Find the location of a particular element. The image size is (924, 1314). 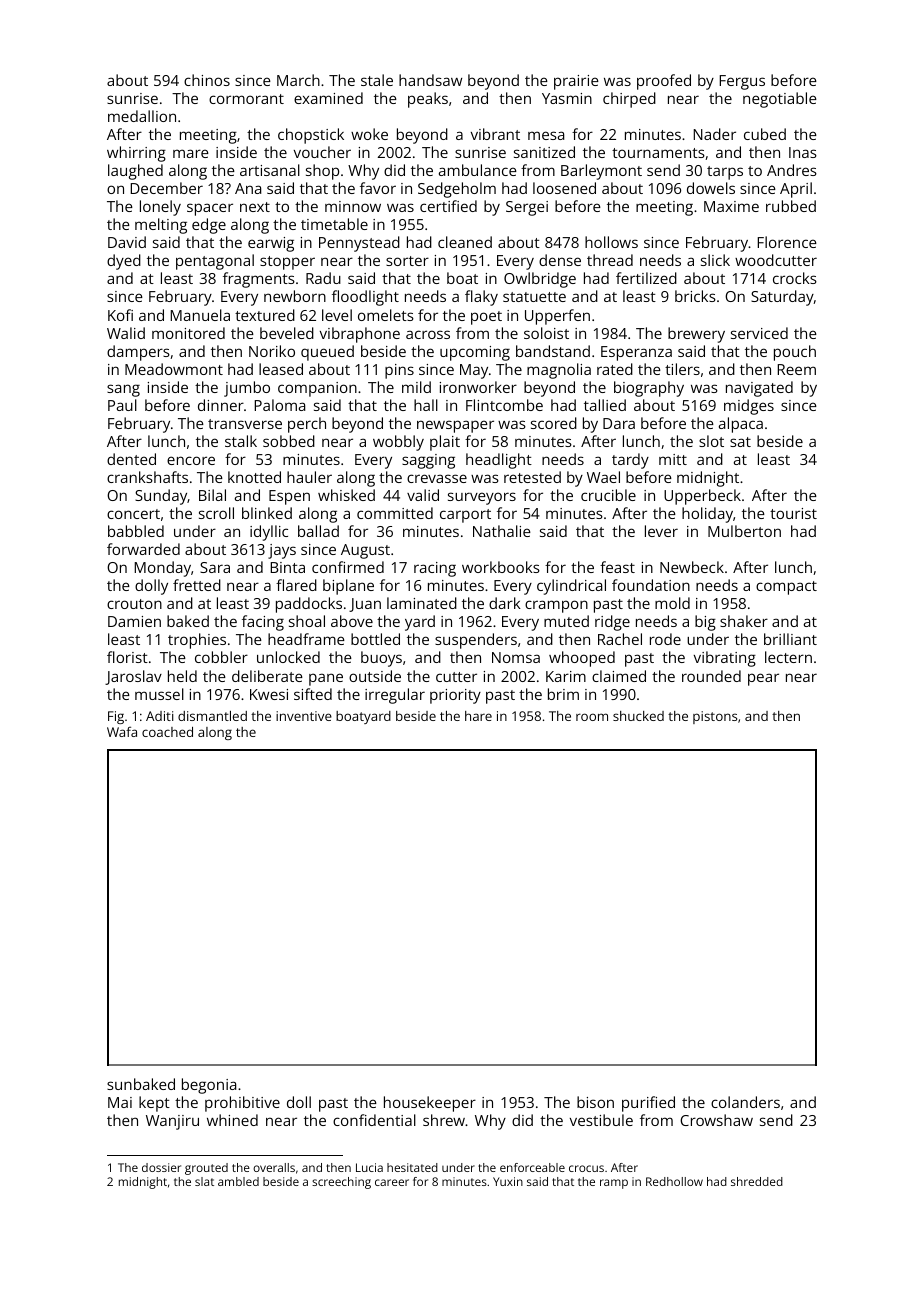

wobbly is located at coordinates (398, 443).
